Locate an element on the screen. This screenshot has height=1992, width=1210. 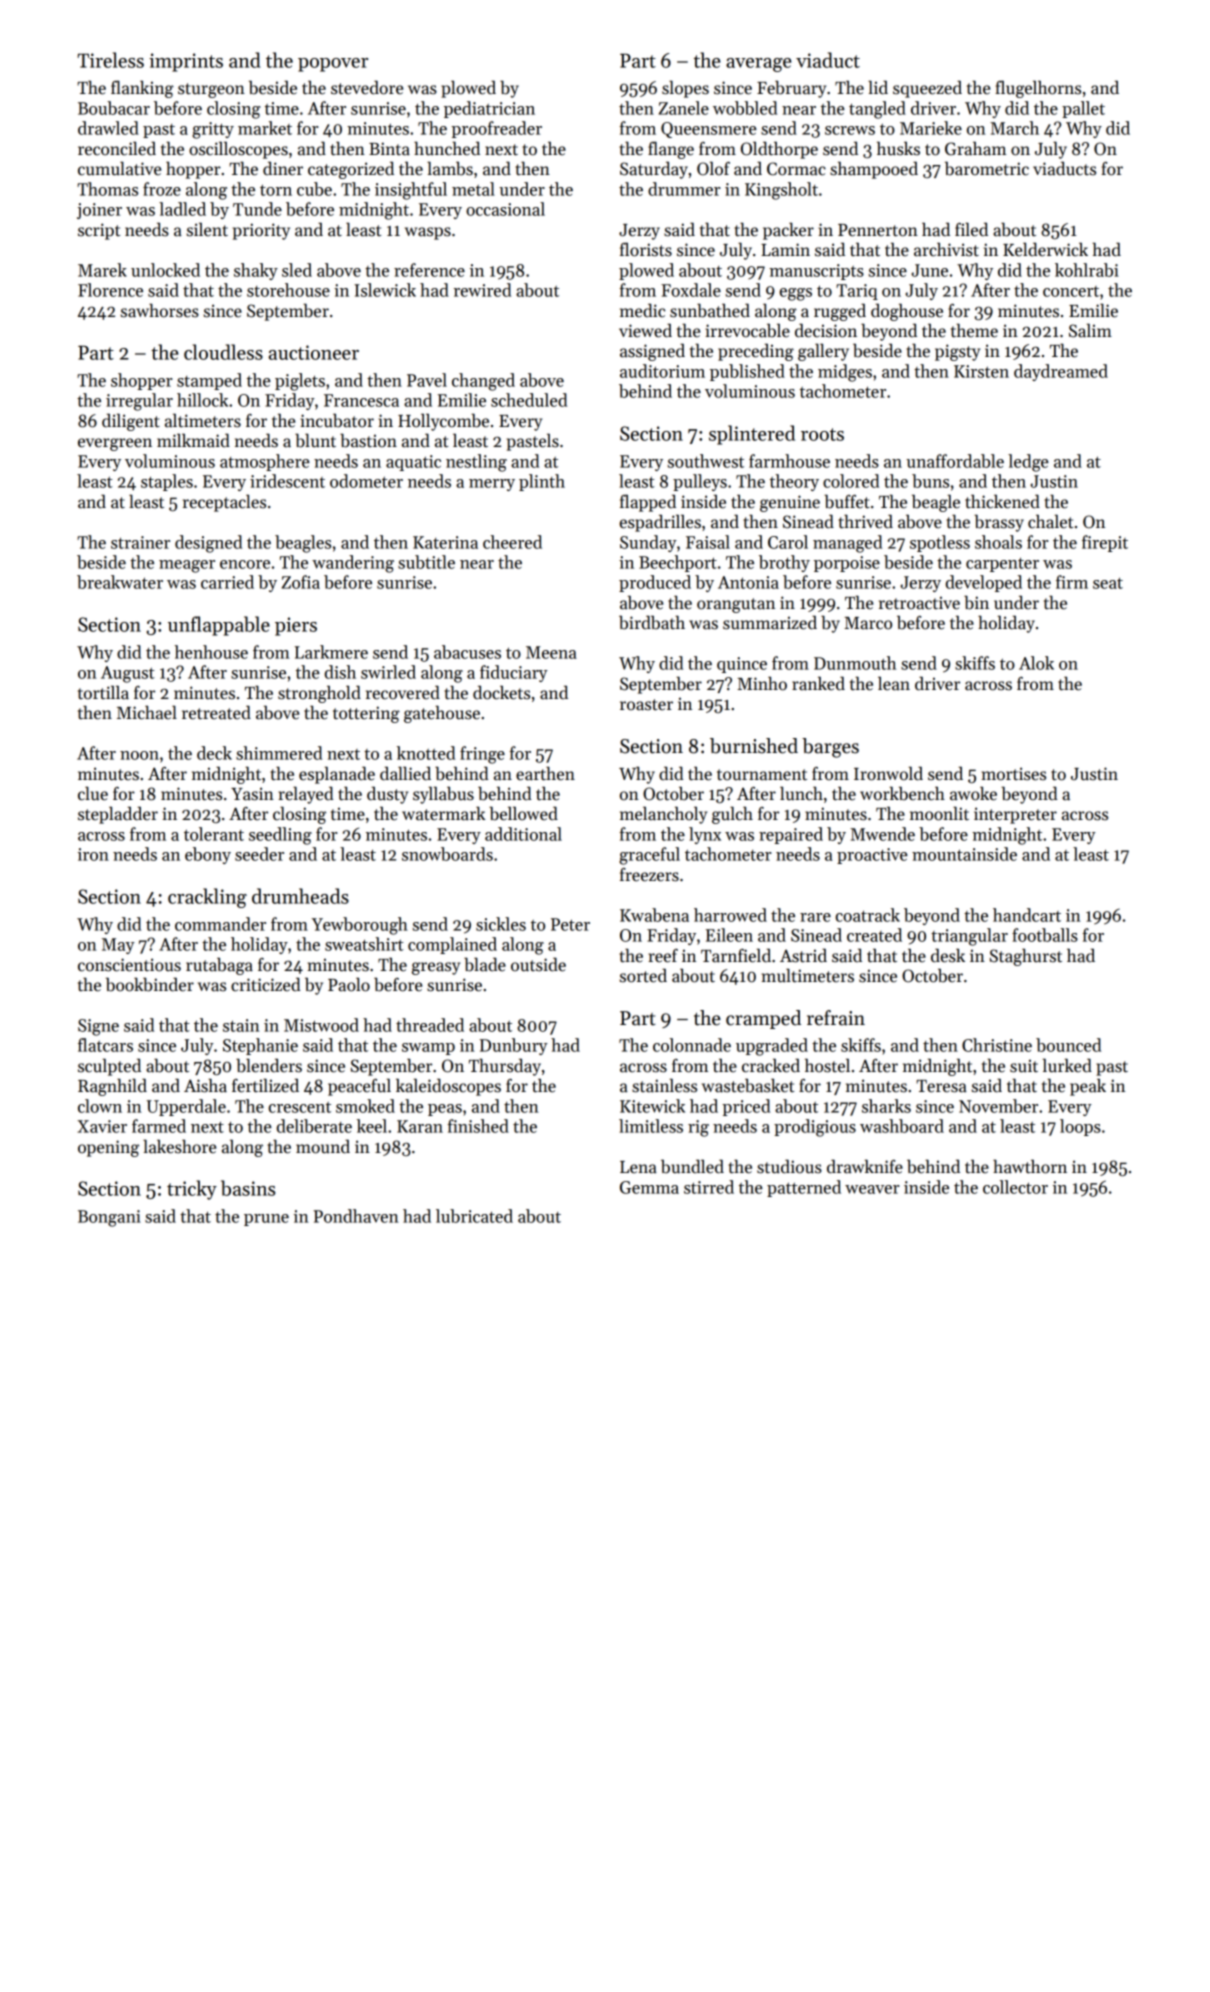
snowboards is located at coordinates (447, 854).
